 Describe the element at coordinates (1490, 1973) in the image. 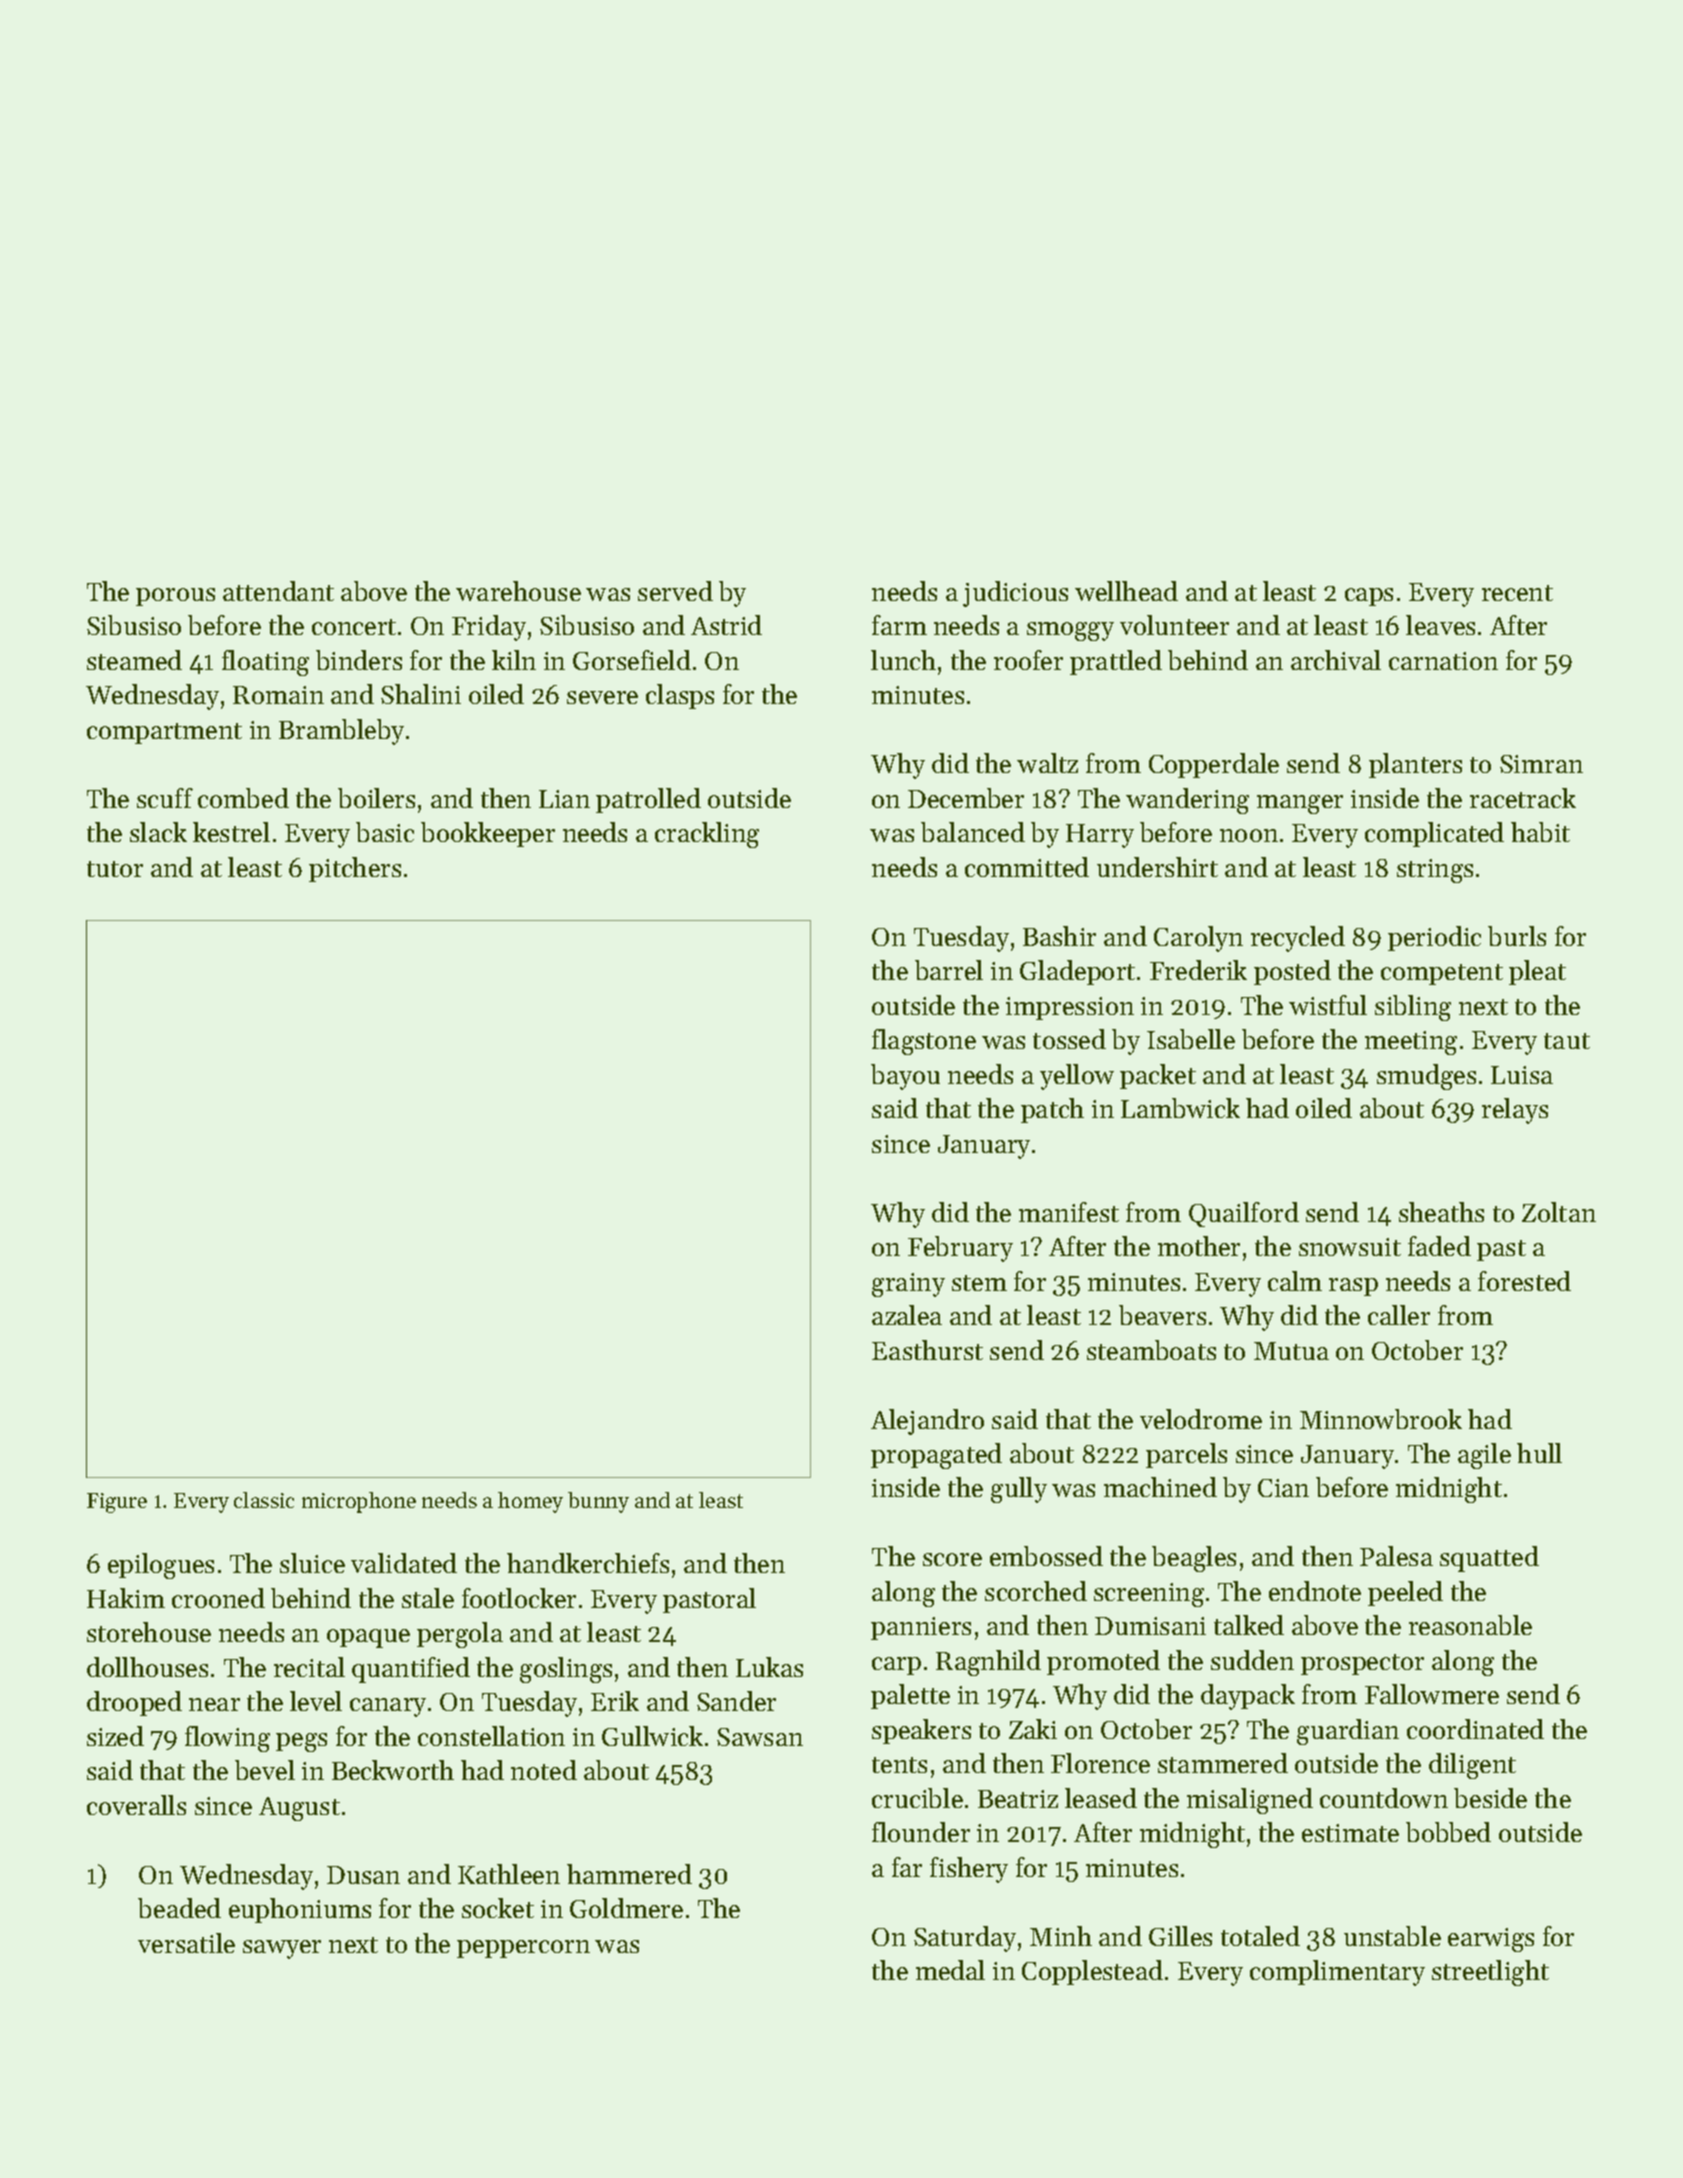

I see `streetlight` at that location.
